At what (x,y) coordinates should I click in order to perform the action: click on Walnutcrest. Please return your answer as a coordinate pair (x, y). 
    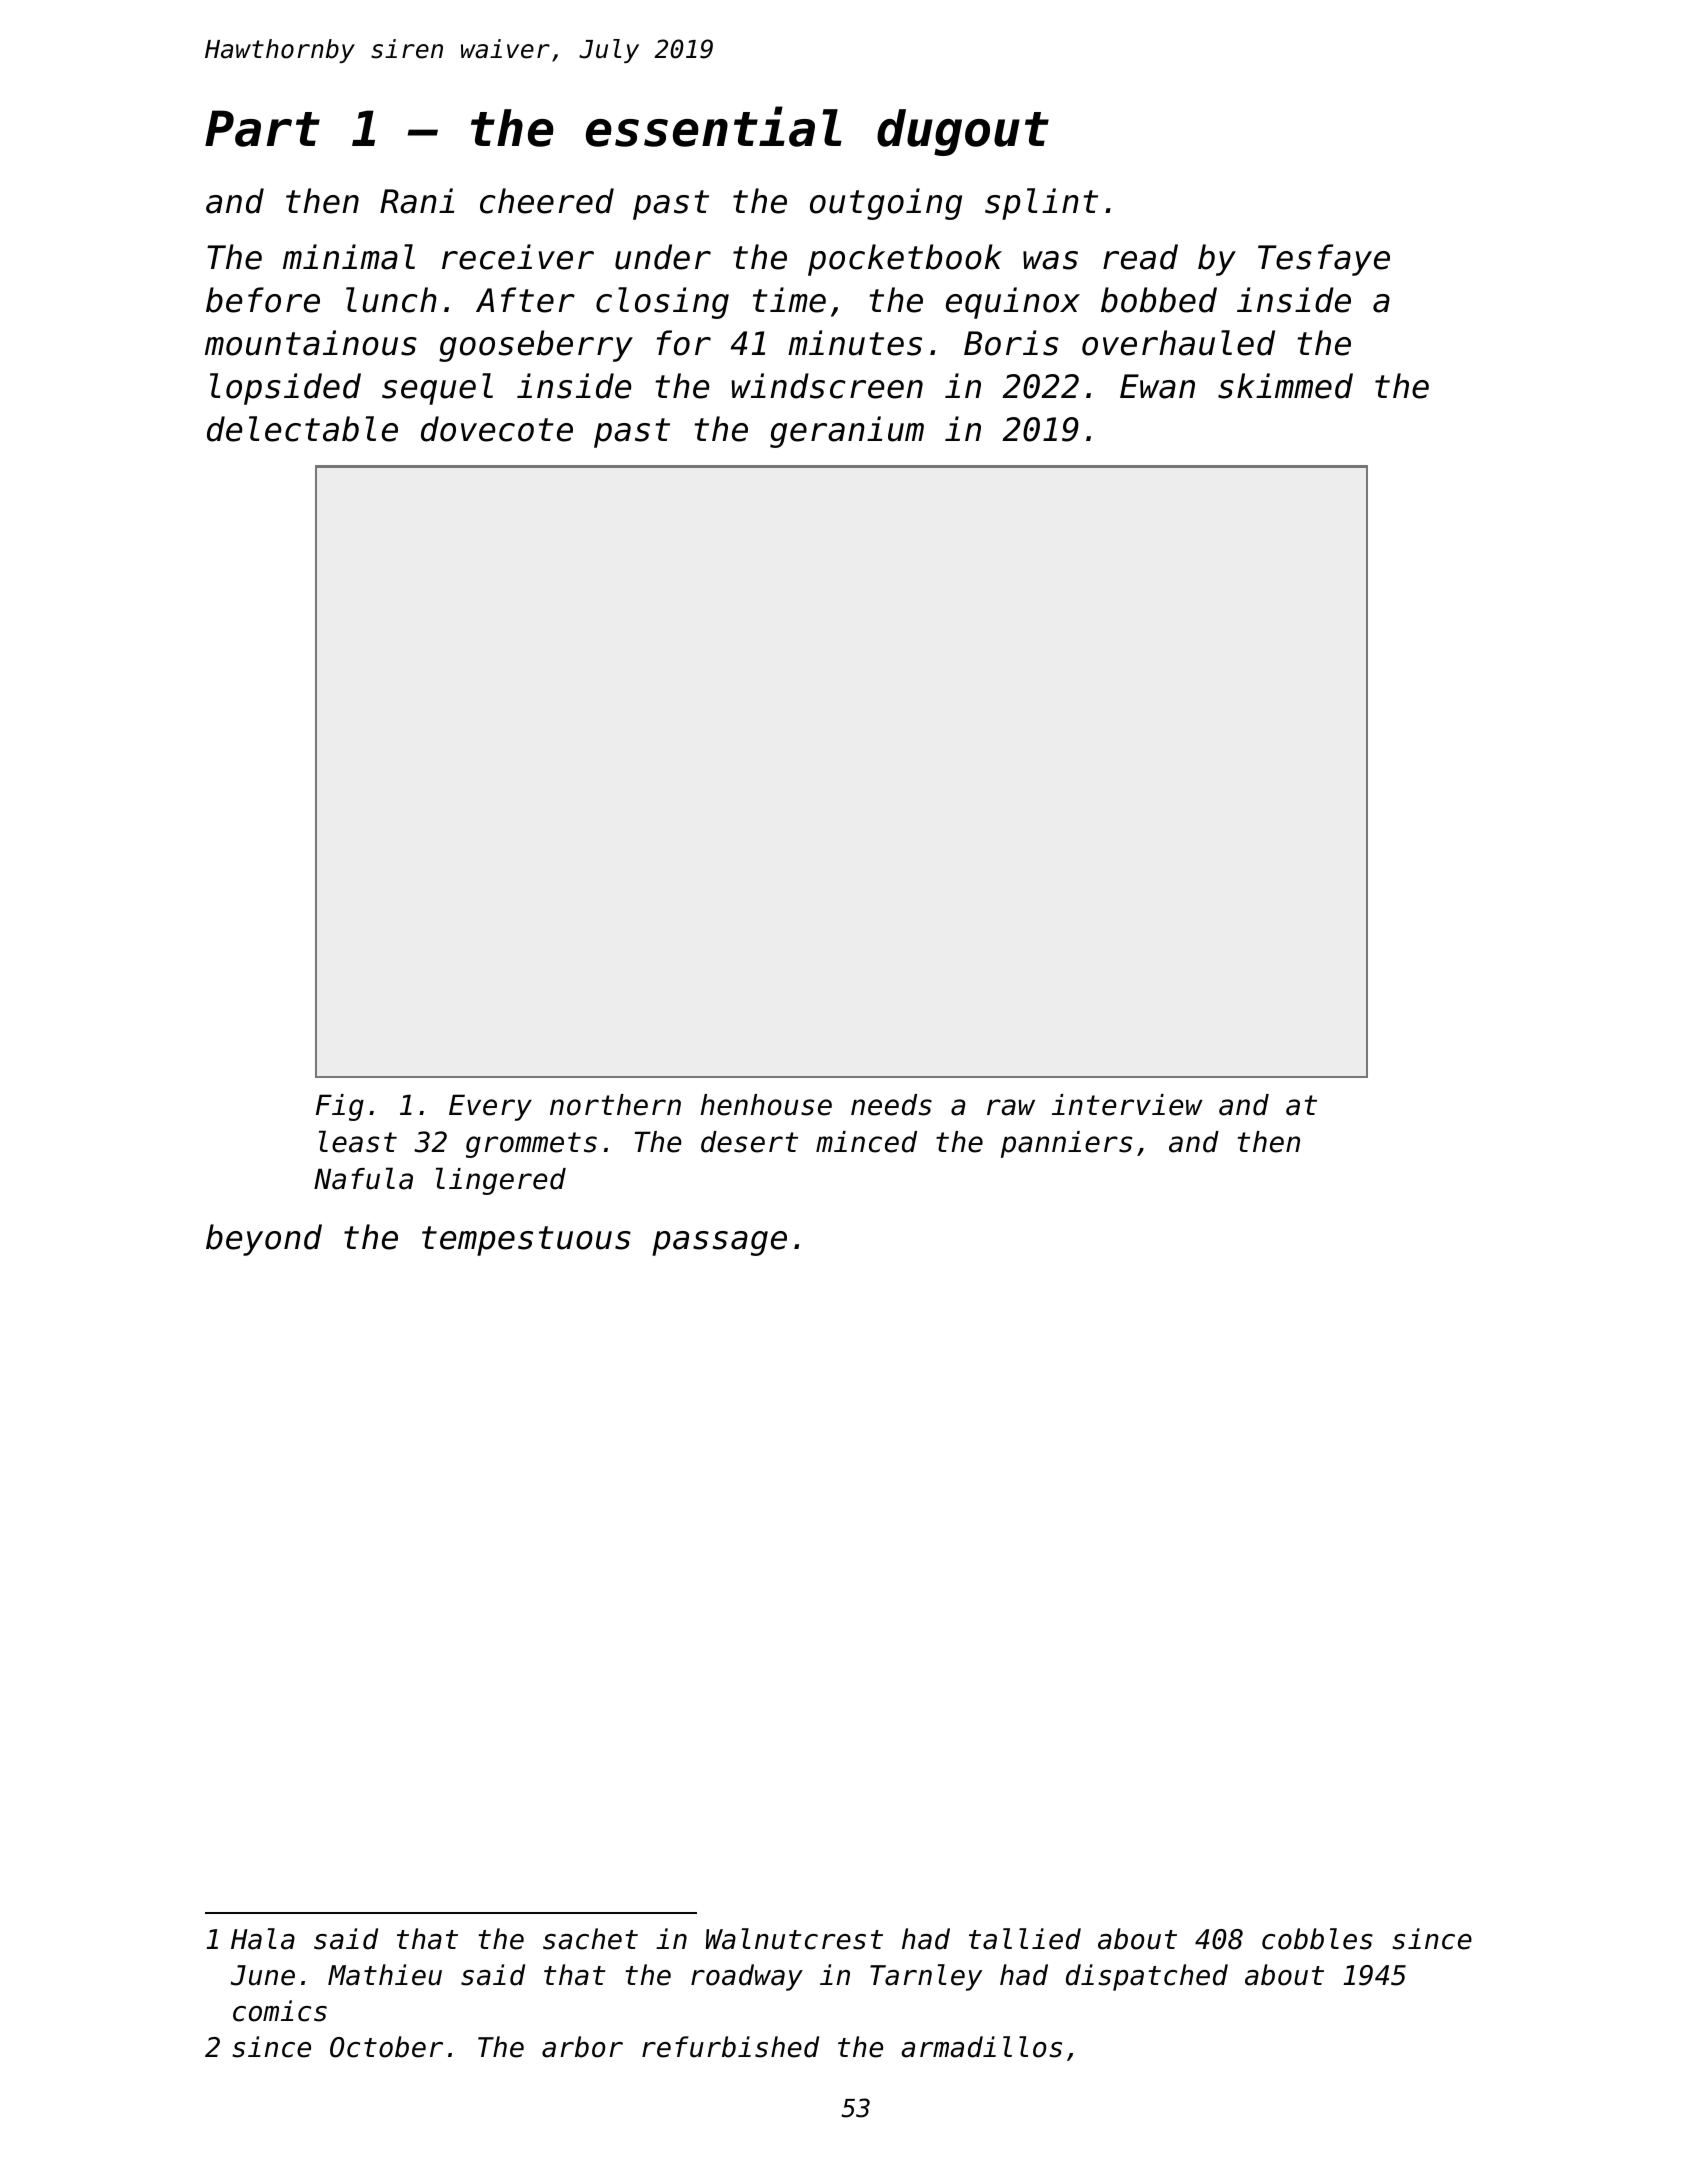
    Looking at the image, I should click on (794, 1939).
